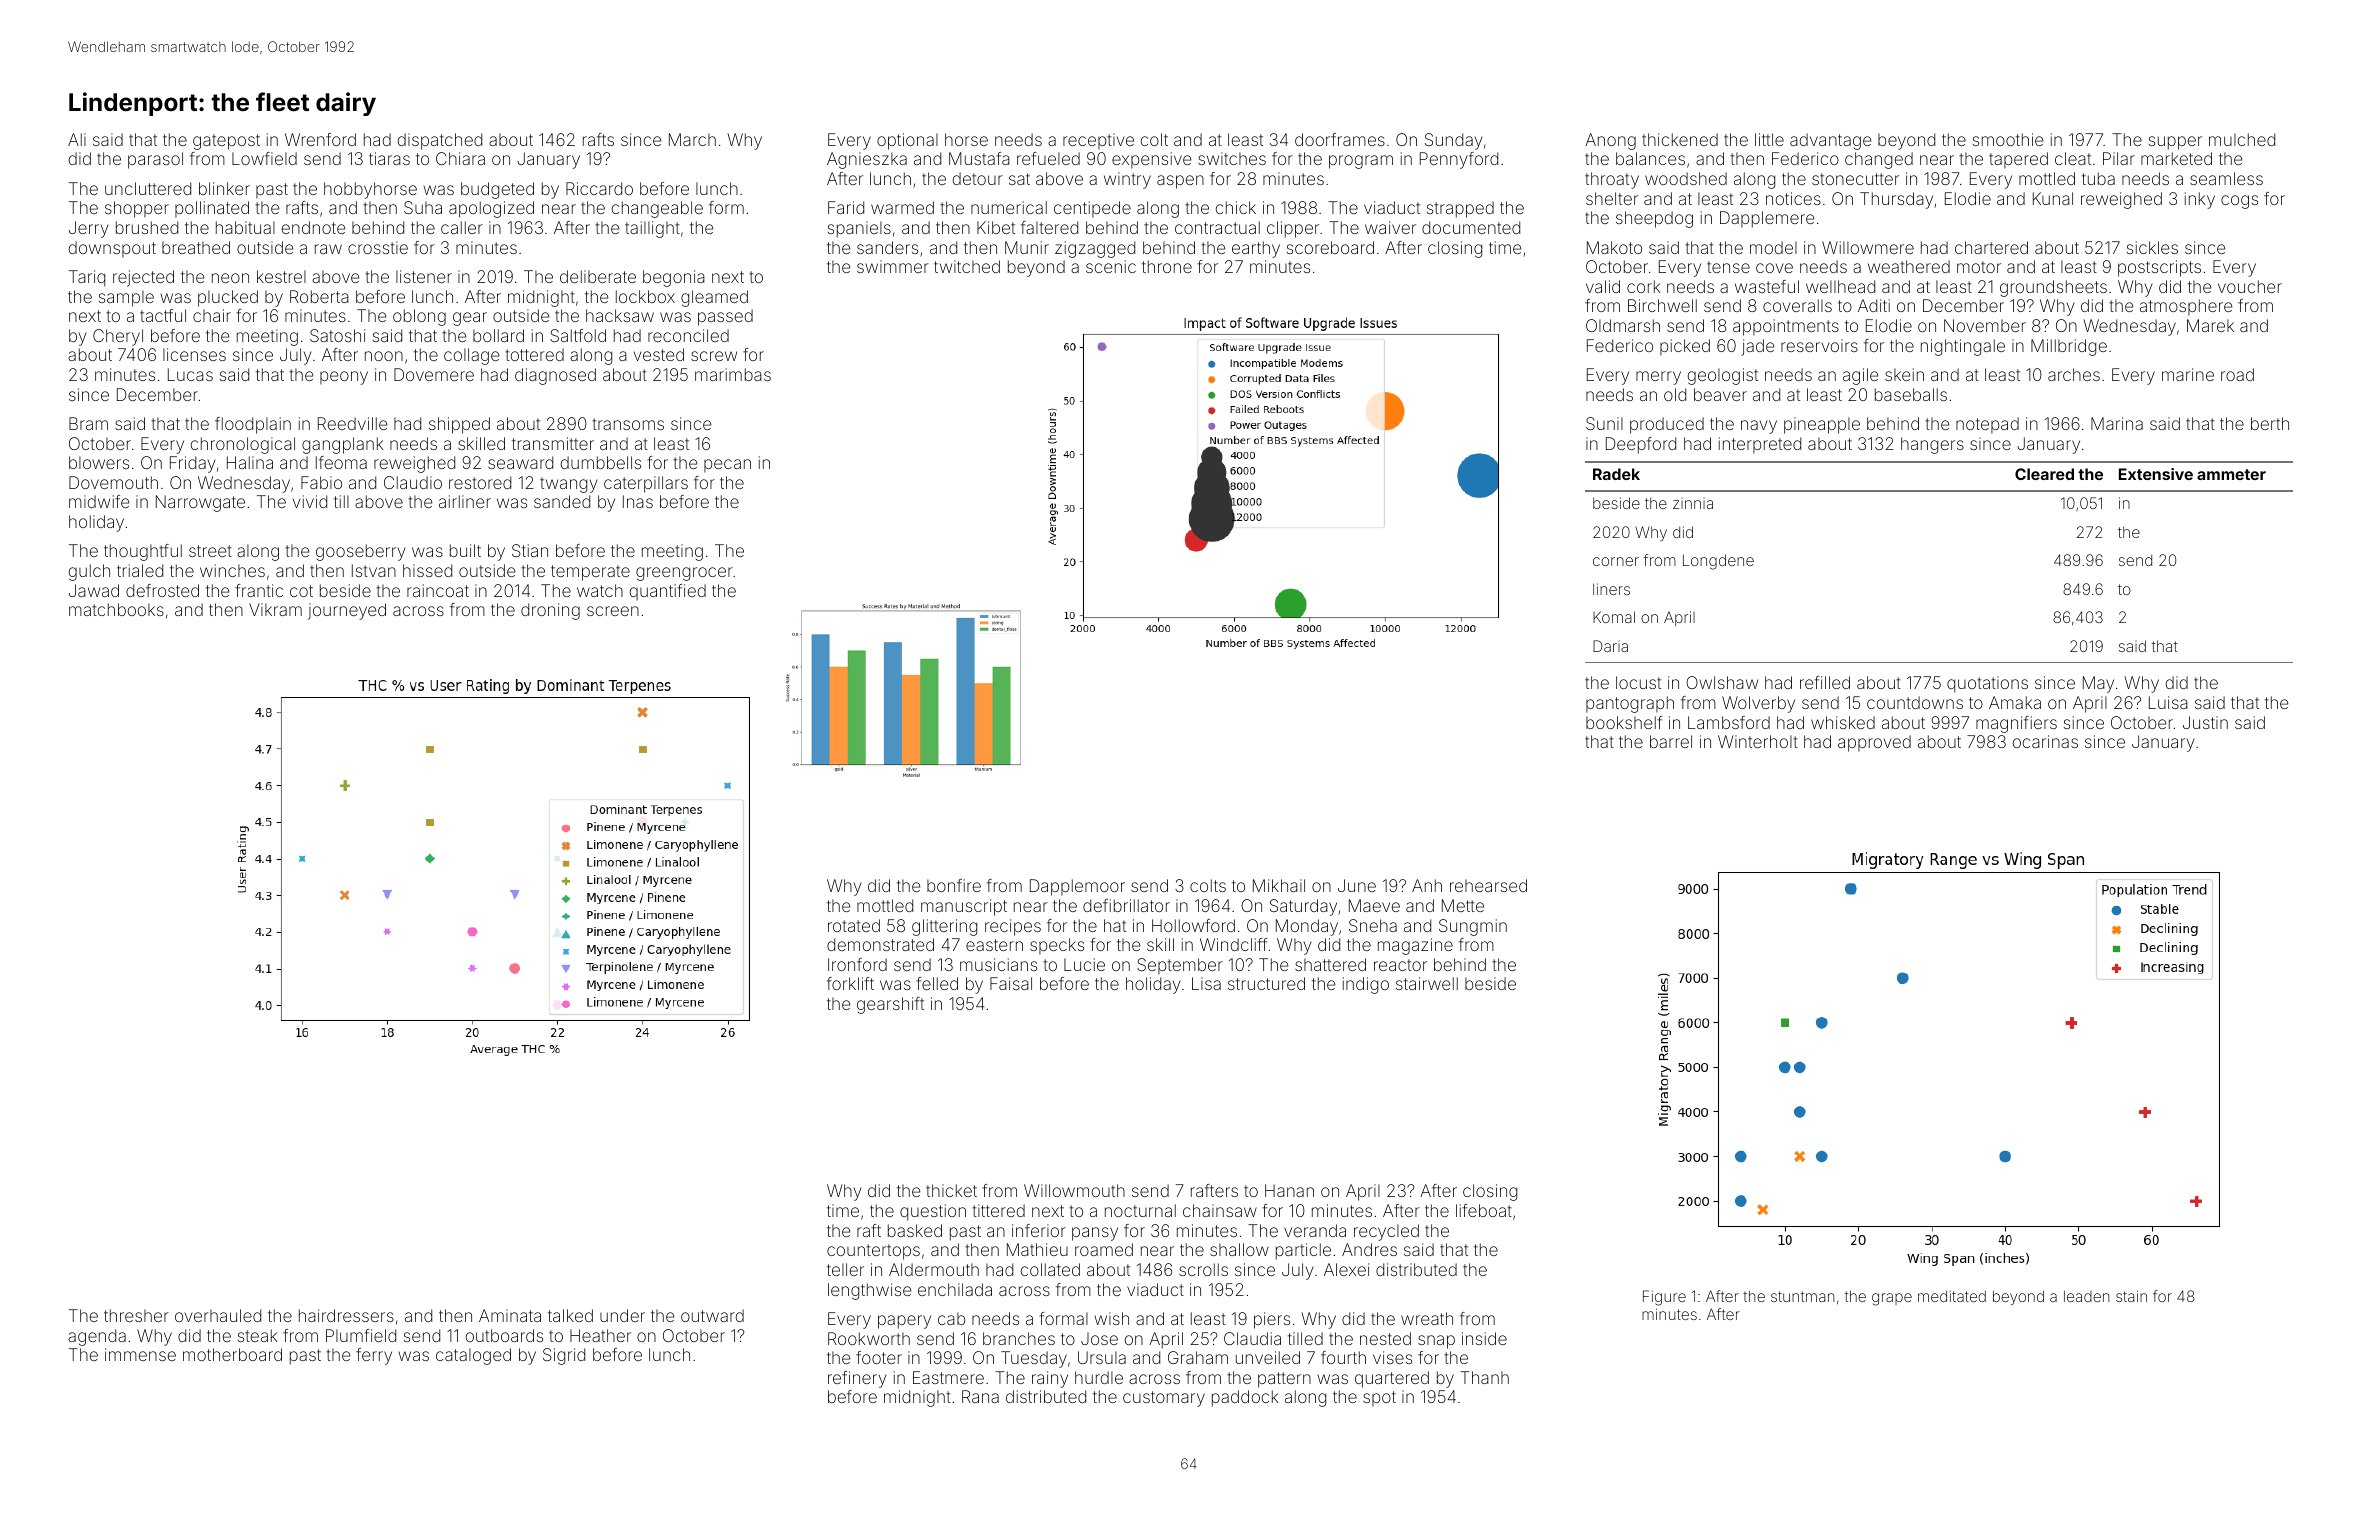 The image size is (2361, 1527). I want to click on magnifiers, so click(2016, 724).
